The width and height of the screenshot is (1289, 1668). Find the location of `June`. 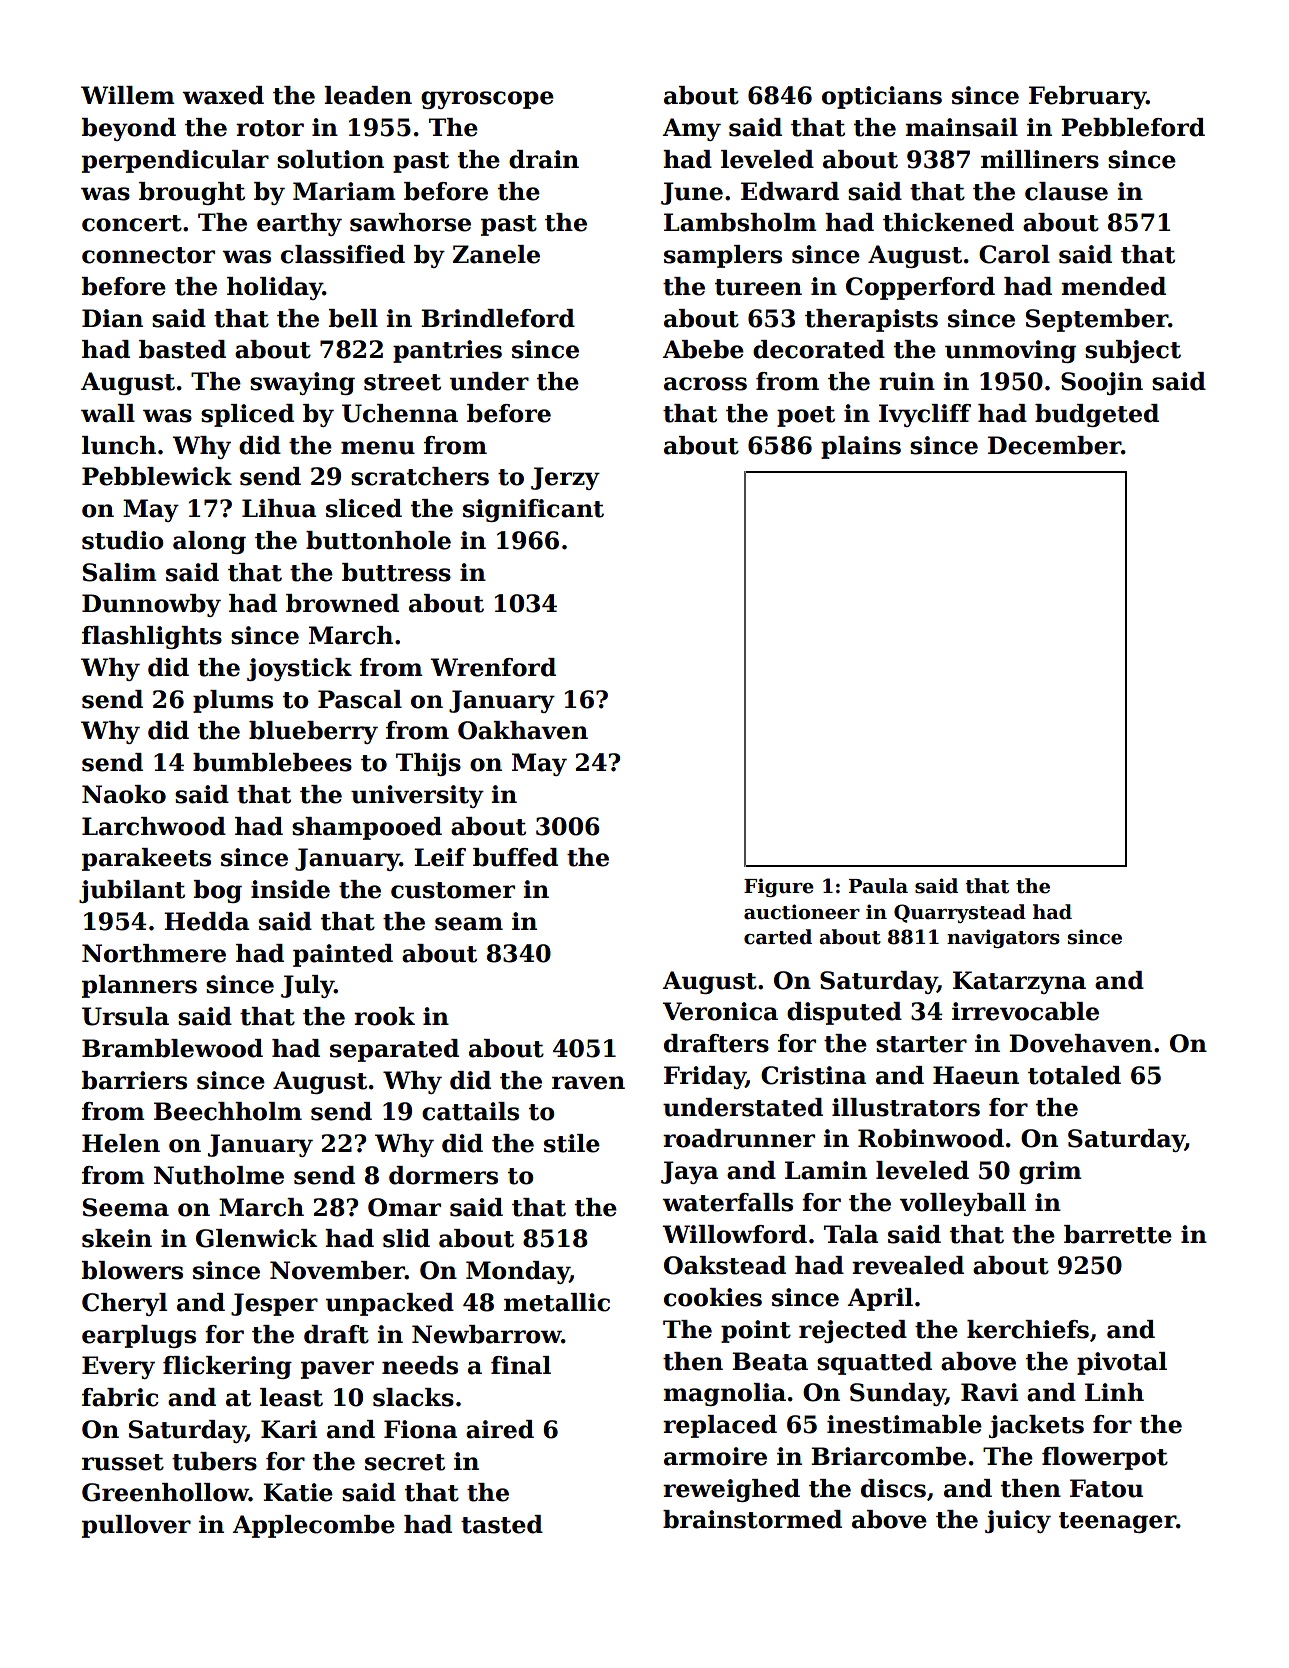

June is located at coordinates (692, 193).
